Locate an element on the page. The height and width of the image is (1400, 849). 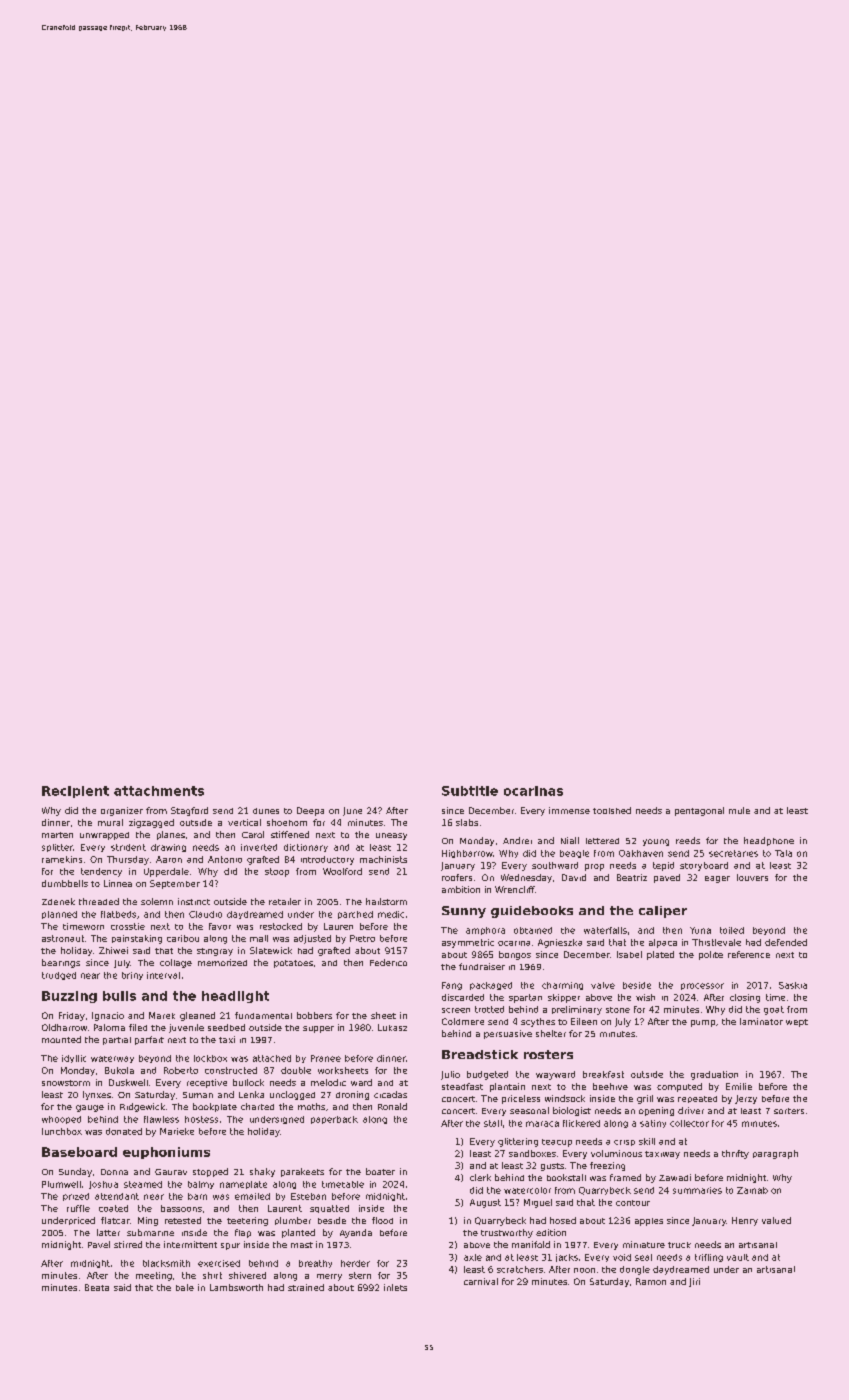
snowstorm is located at coordinates (66, 1083).
